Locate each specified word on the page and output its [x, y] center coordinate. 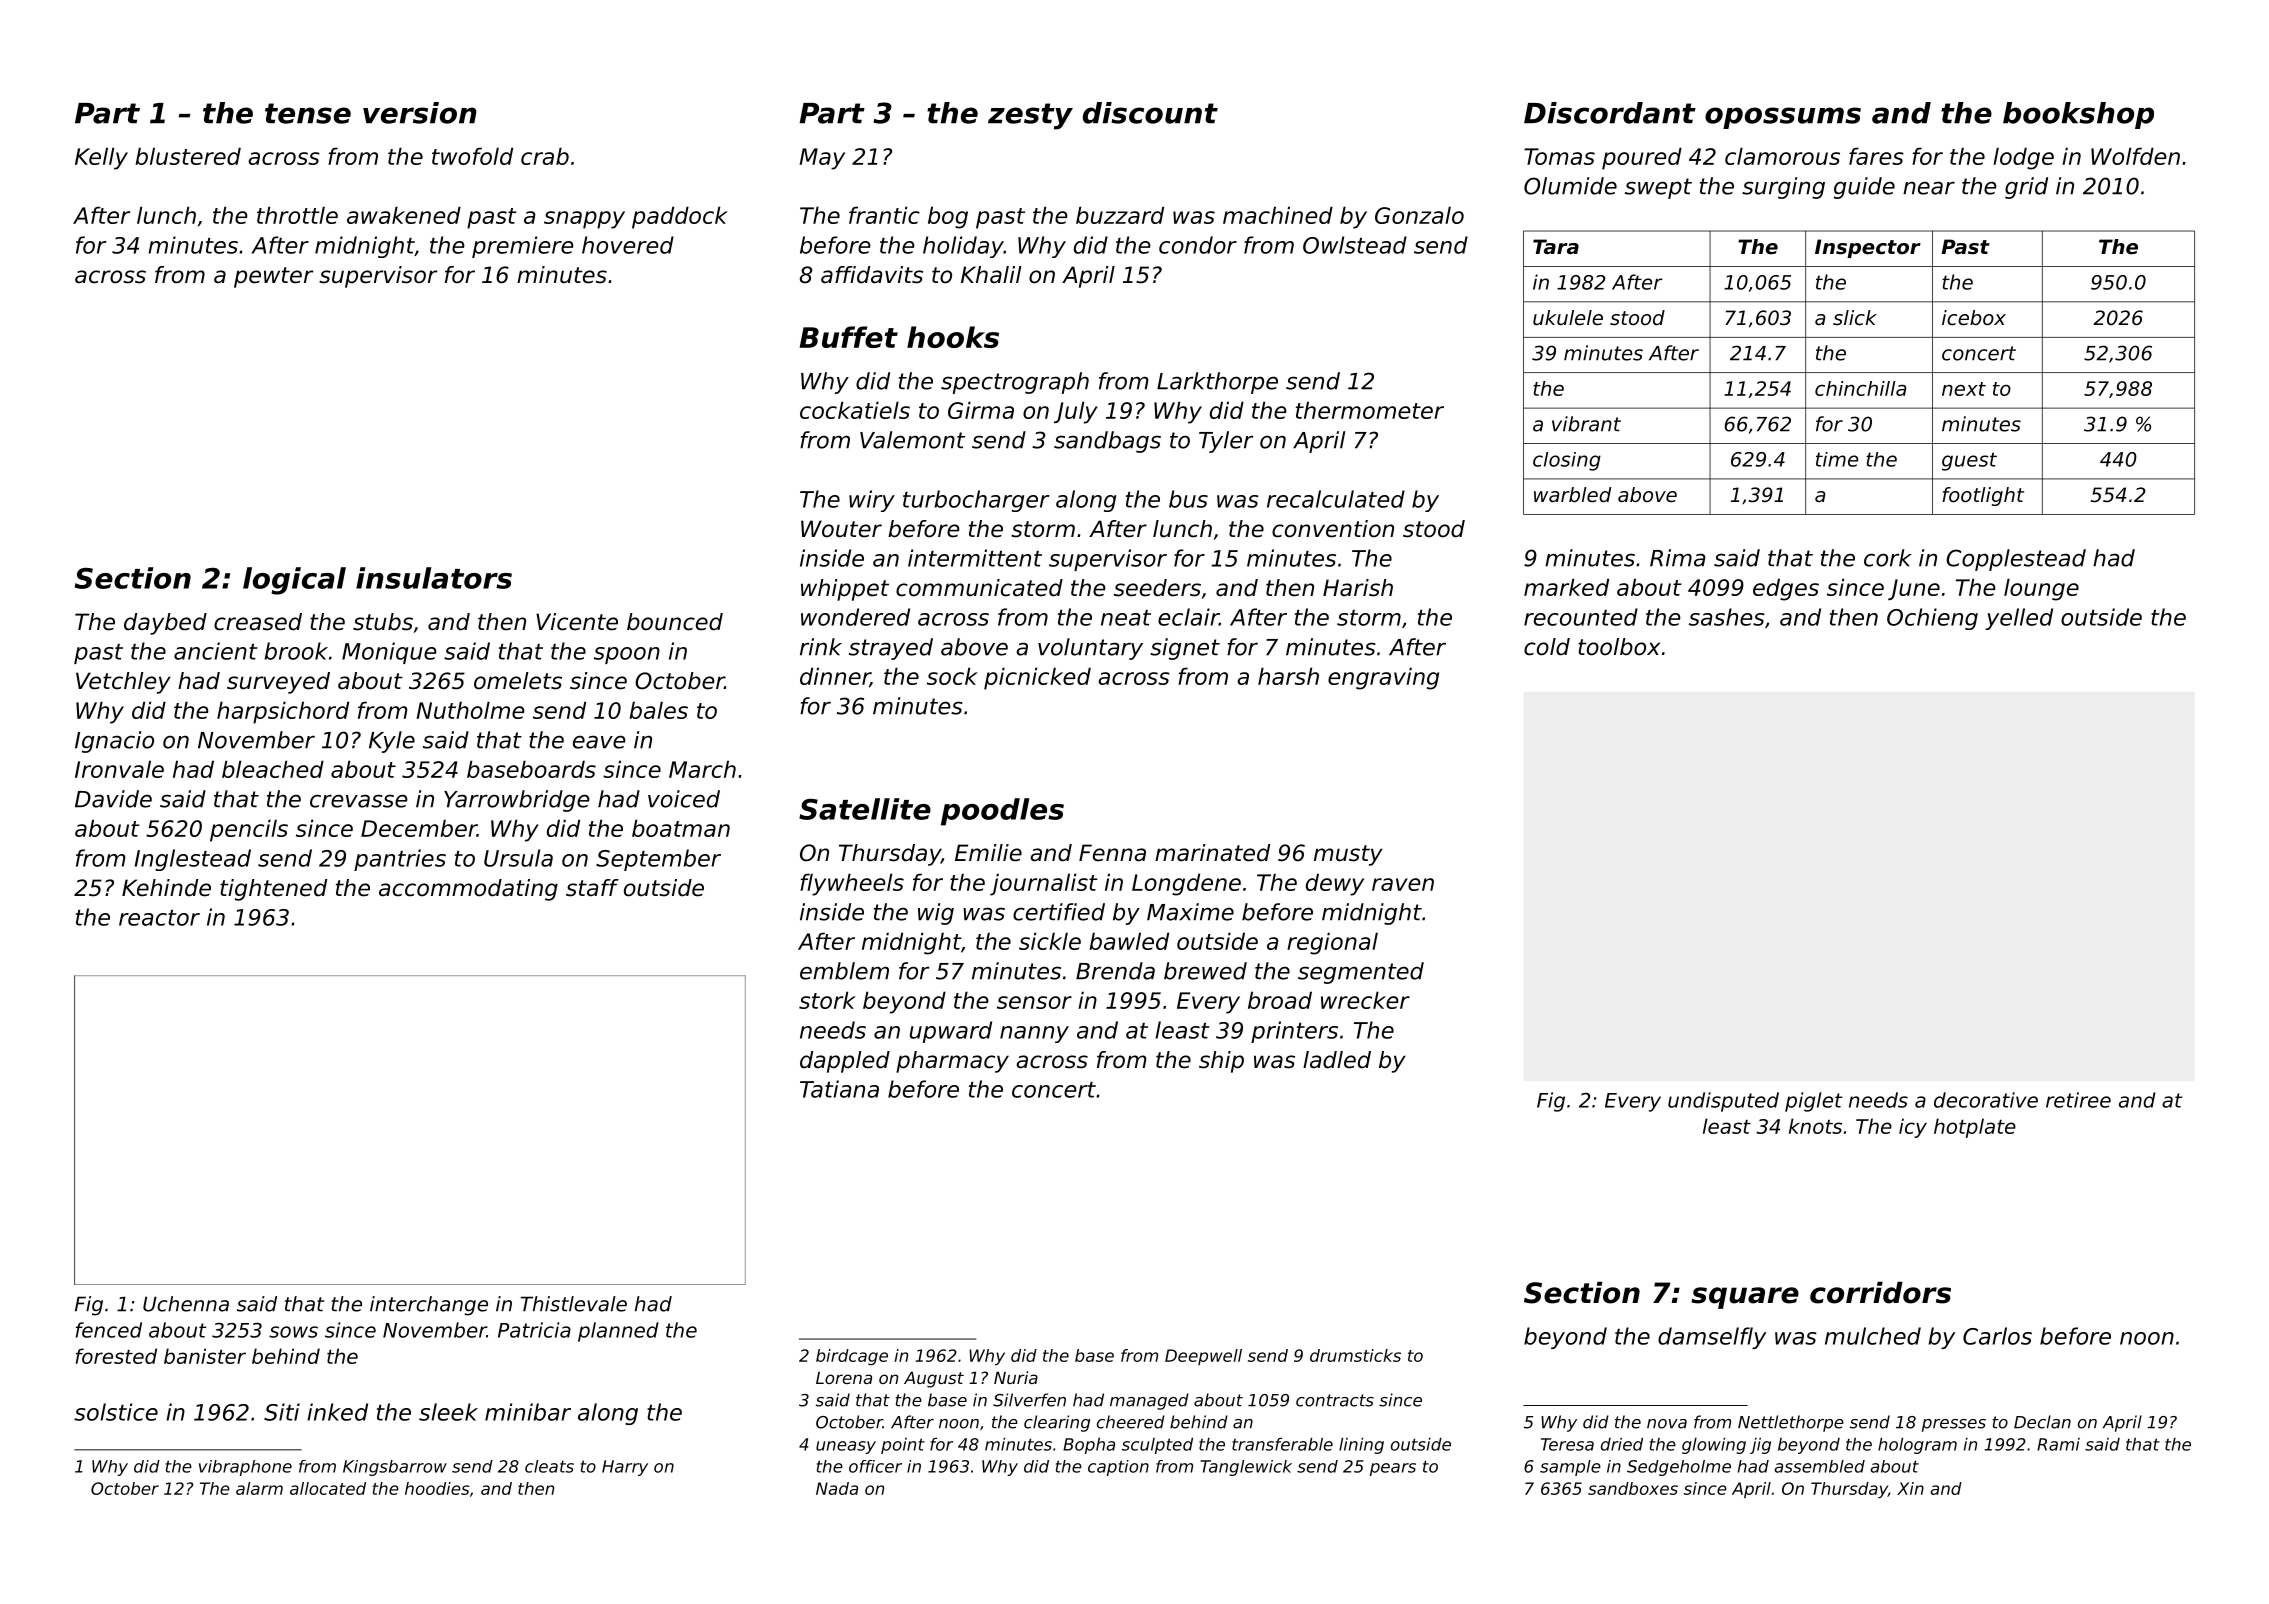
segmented [1361, 973]
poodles [1002, 812]
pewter [273, 277]
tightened [273, 890]
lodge [2023, 158]
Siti [282, 1412]
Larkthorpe [1217, 383]
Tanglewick [1246, 1468]
